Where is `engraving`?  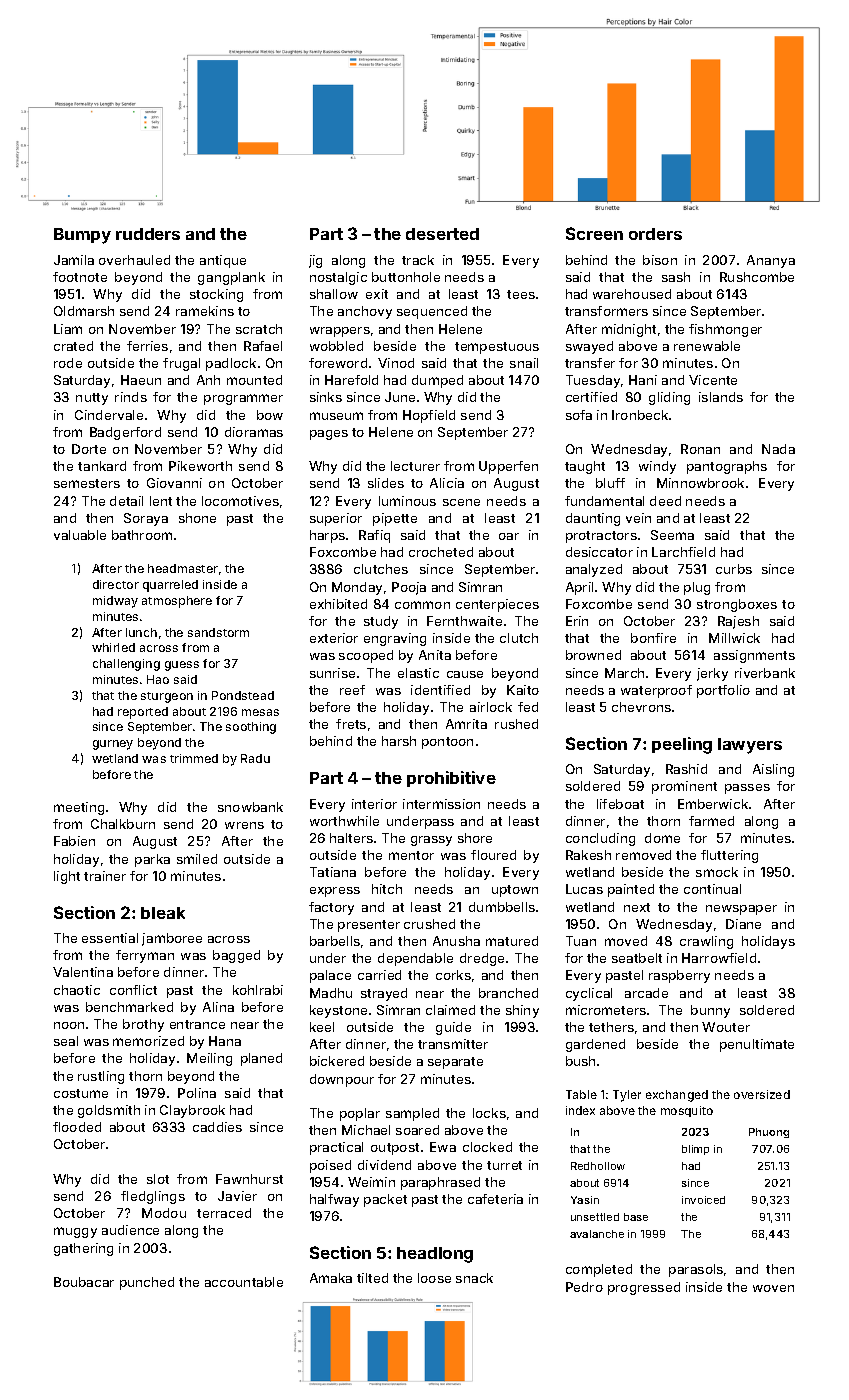 engraving is located at coordinates (395, 639).
